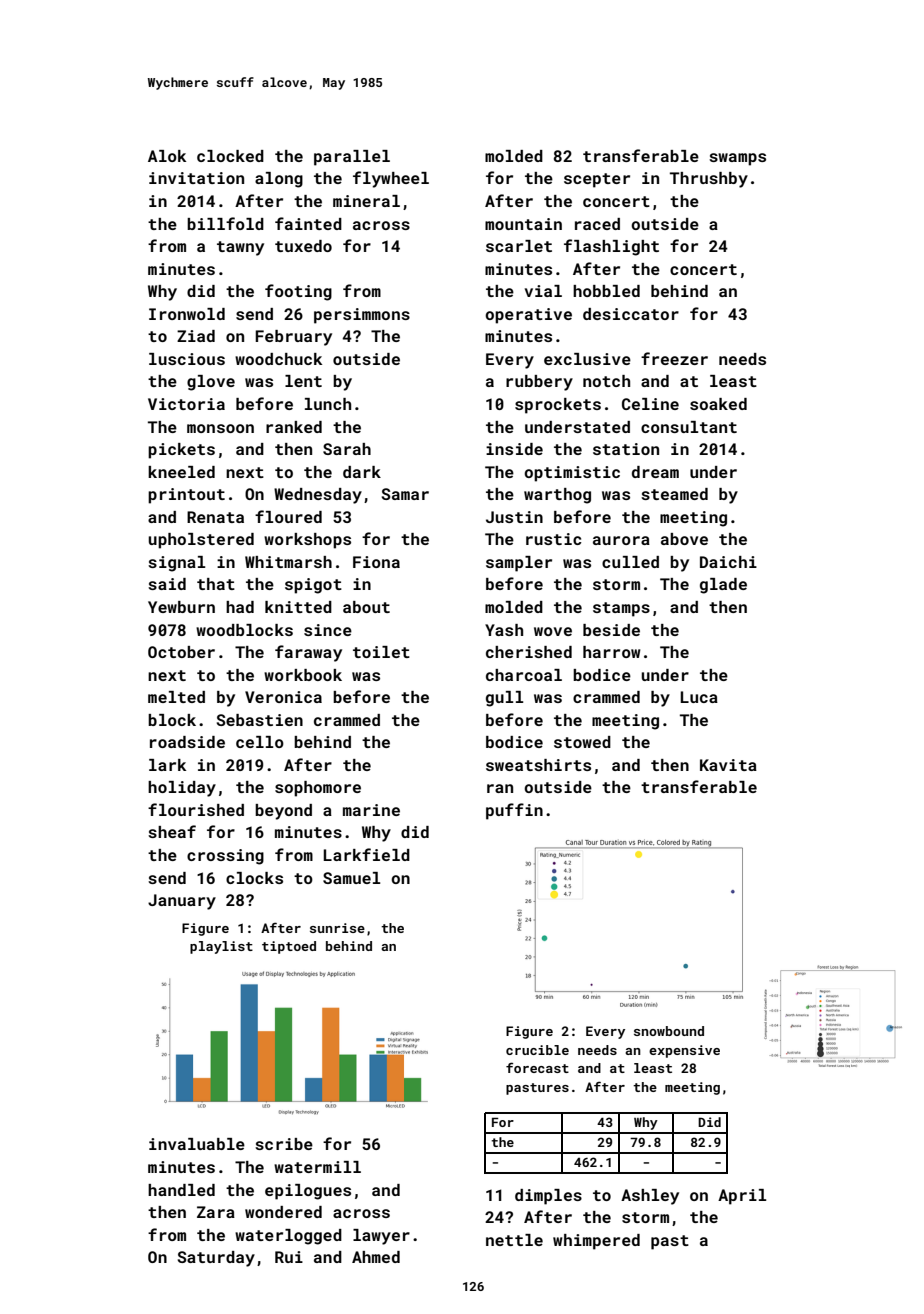  What do you see at coordinates (728, 765) in the screenshot?
I see `Kavita` at bounding box center [728, 765].
